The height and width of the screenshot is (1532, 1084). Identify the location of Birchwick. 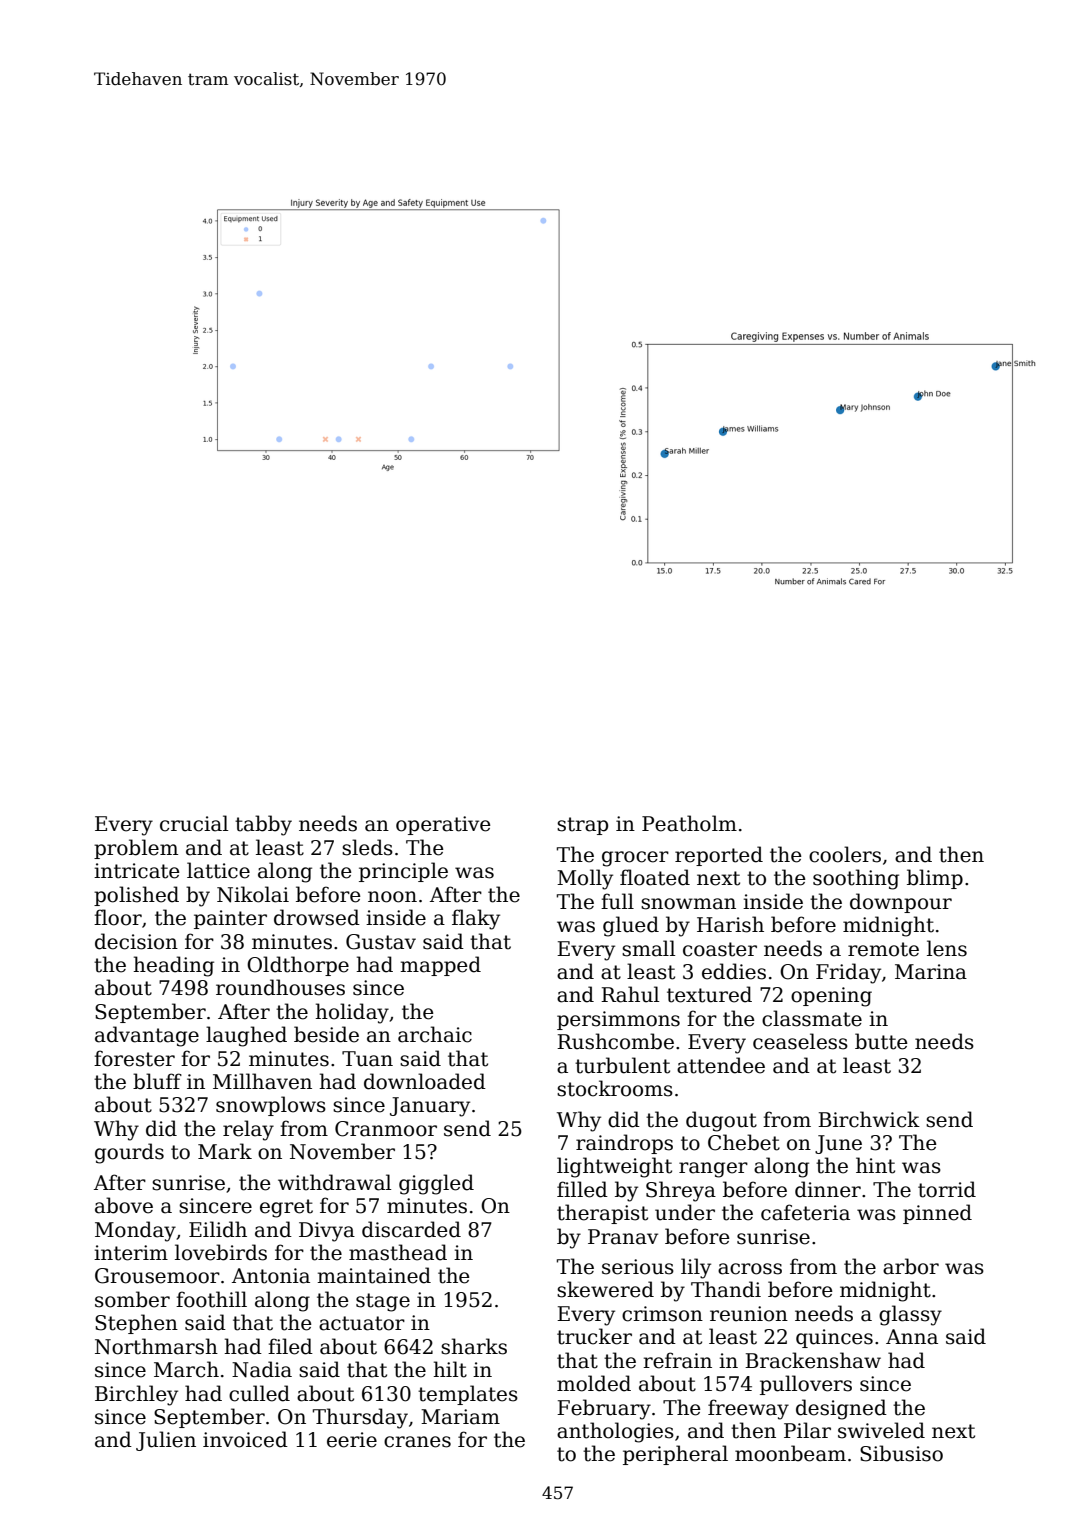
(869, 1119).
